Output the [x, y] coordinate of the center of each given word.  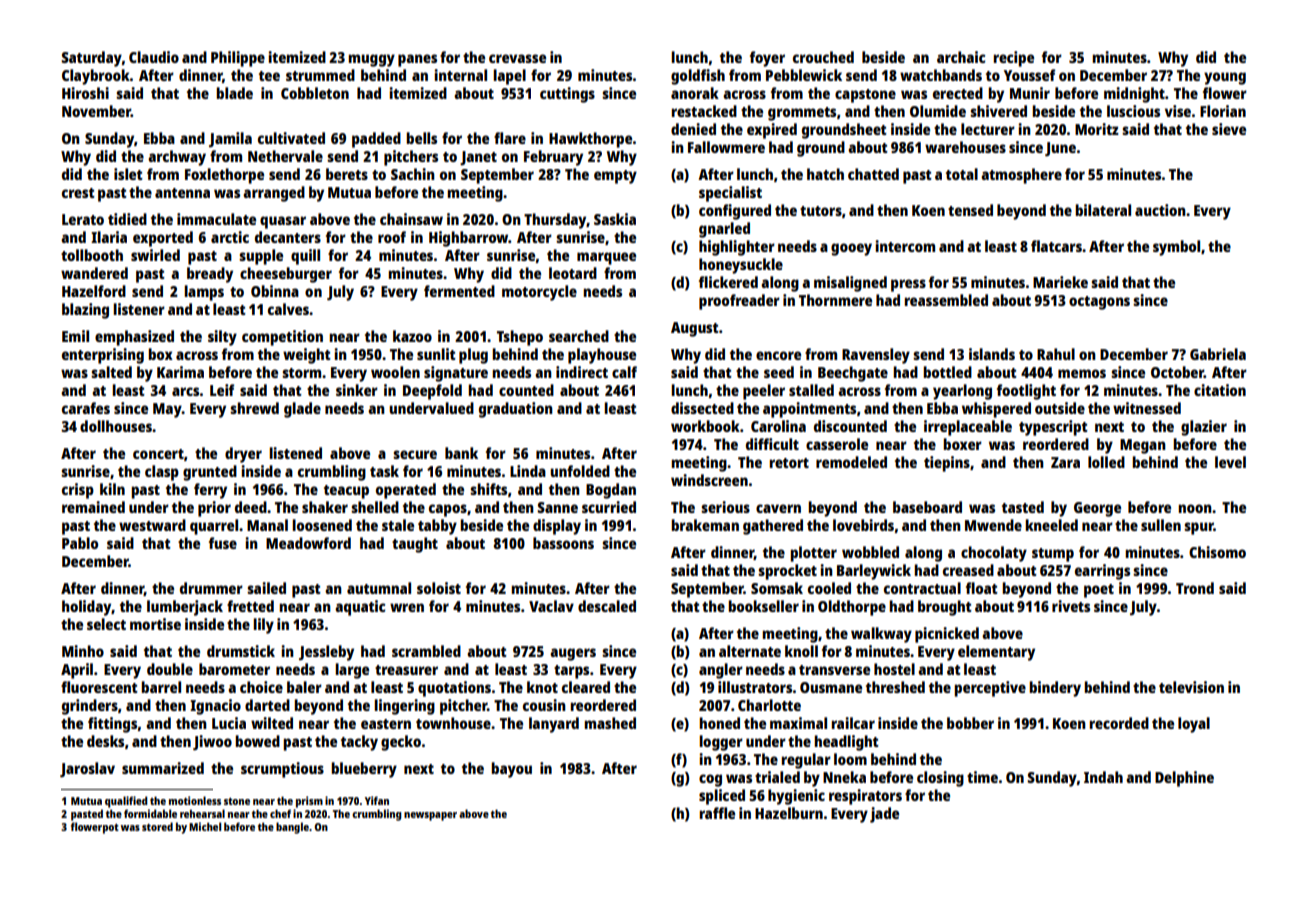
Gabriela [1218, 354]
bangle [292, 828]
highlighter [737, 248]
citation [1220, 390]
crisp [78, 491]
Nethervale [285, 156]
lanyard [554, 725]
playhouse [602, 356]
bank [461, 453]
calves [288, 309]
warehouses [965, 147]
